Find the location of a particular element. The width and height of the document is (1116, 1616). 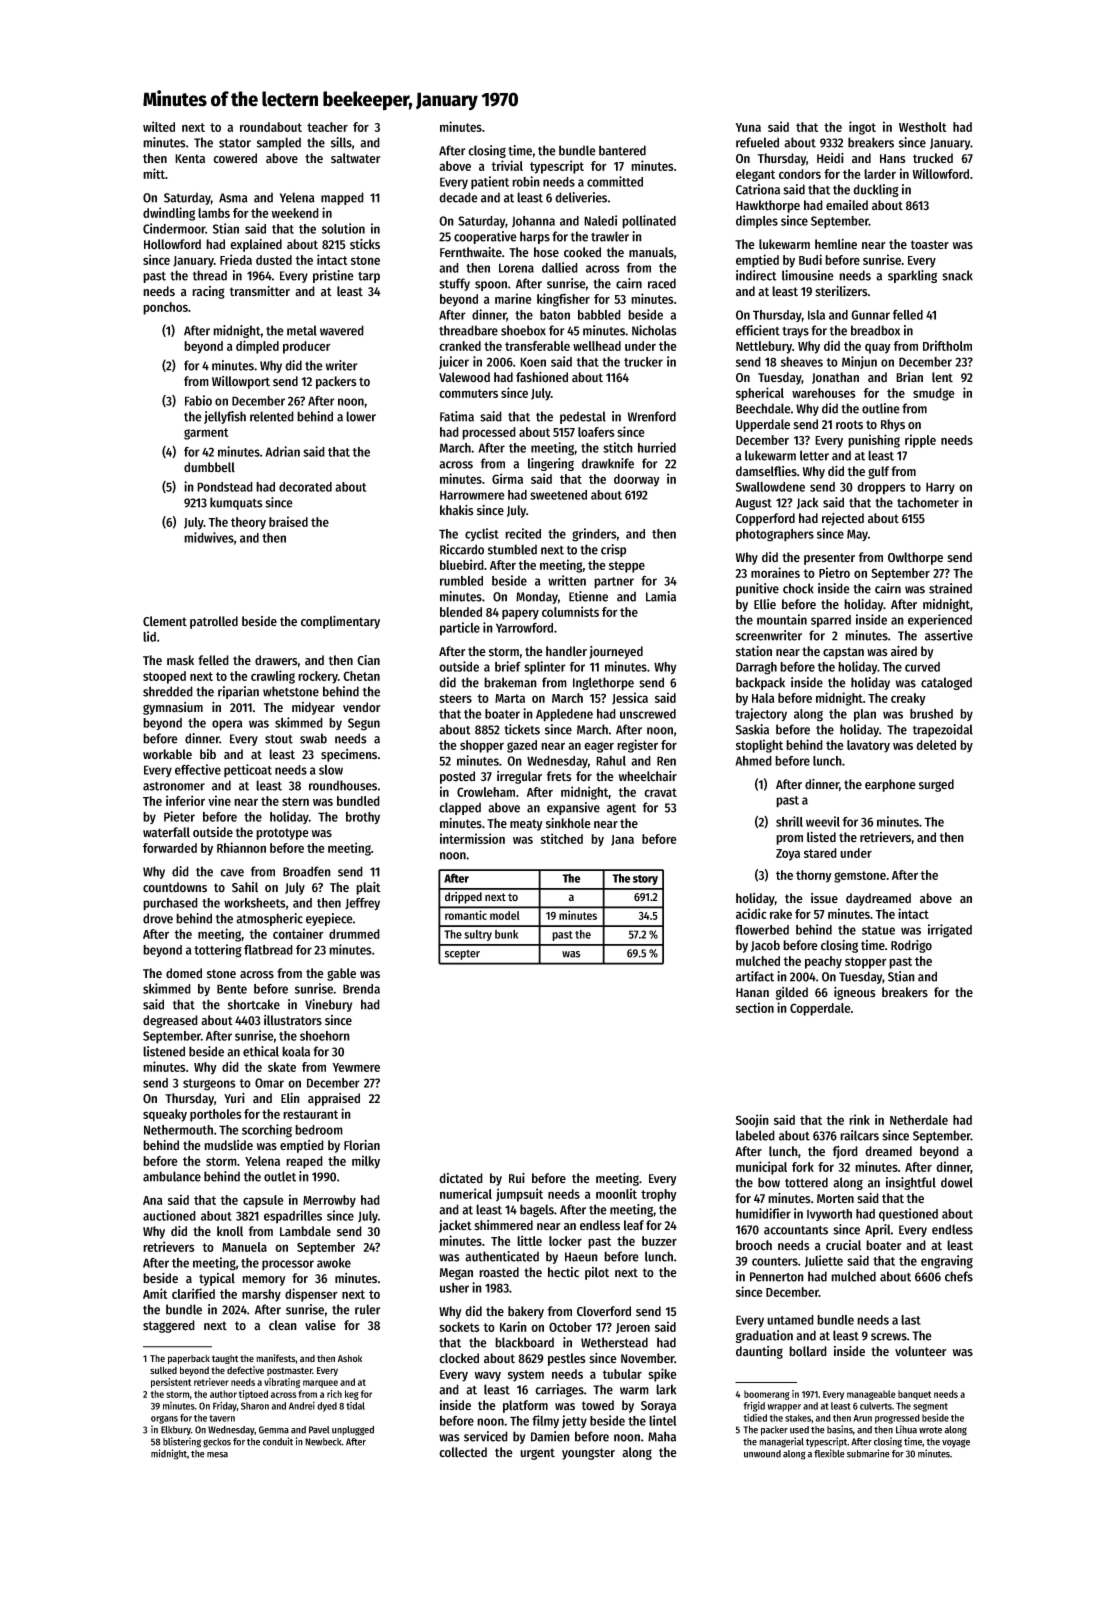

voyage is located at coordinates (956, 1443).
